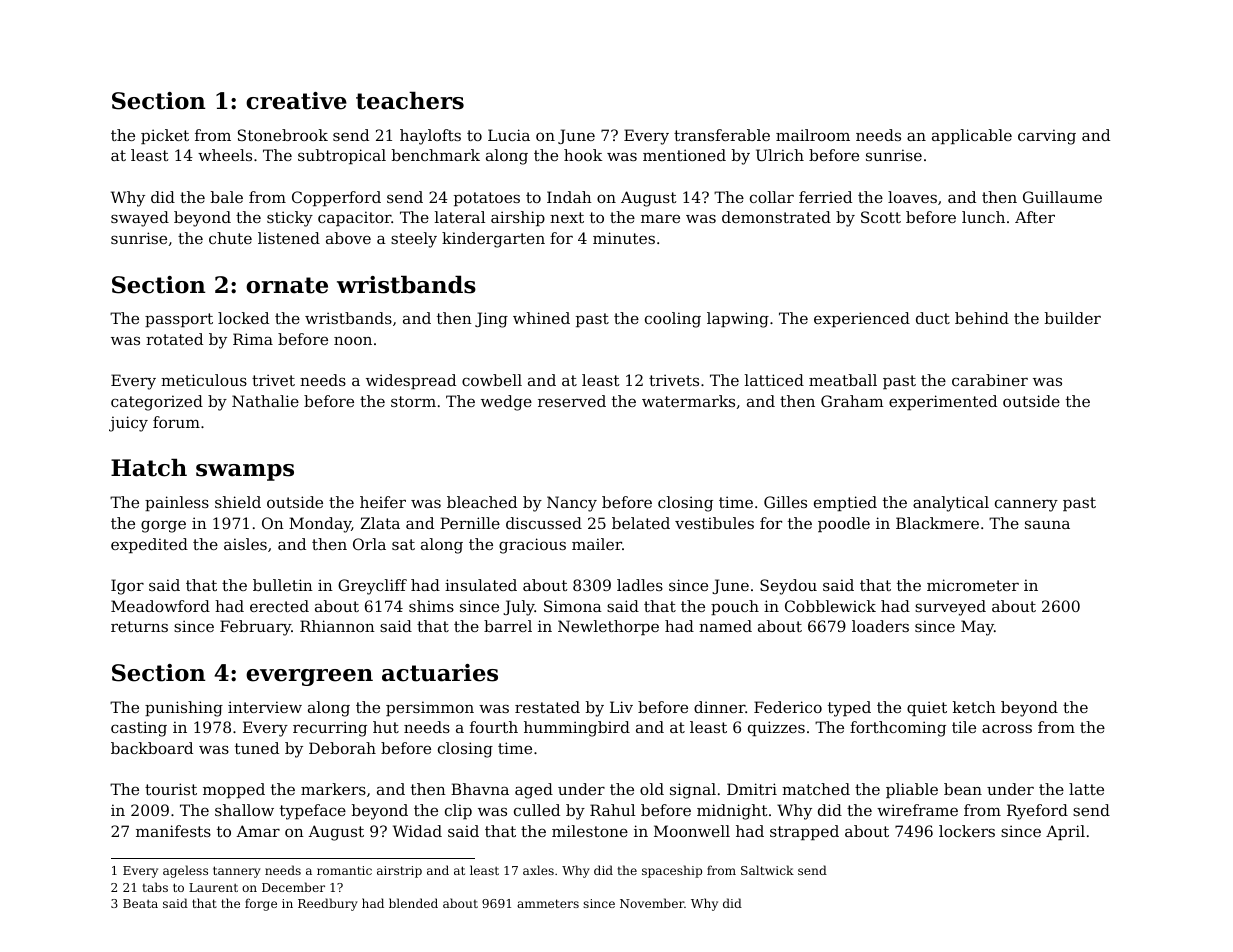 The height and width of the image is (952, 1233). What do you see at coordinates (972, 136) in the image?
I see `applicable` at bounding box center [972, 136].
